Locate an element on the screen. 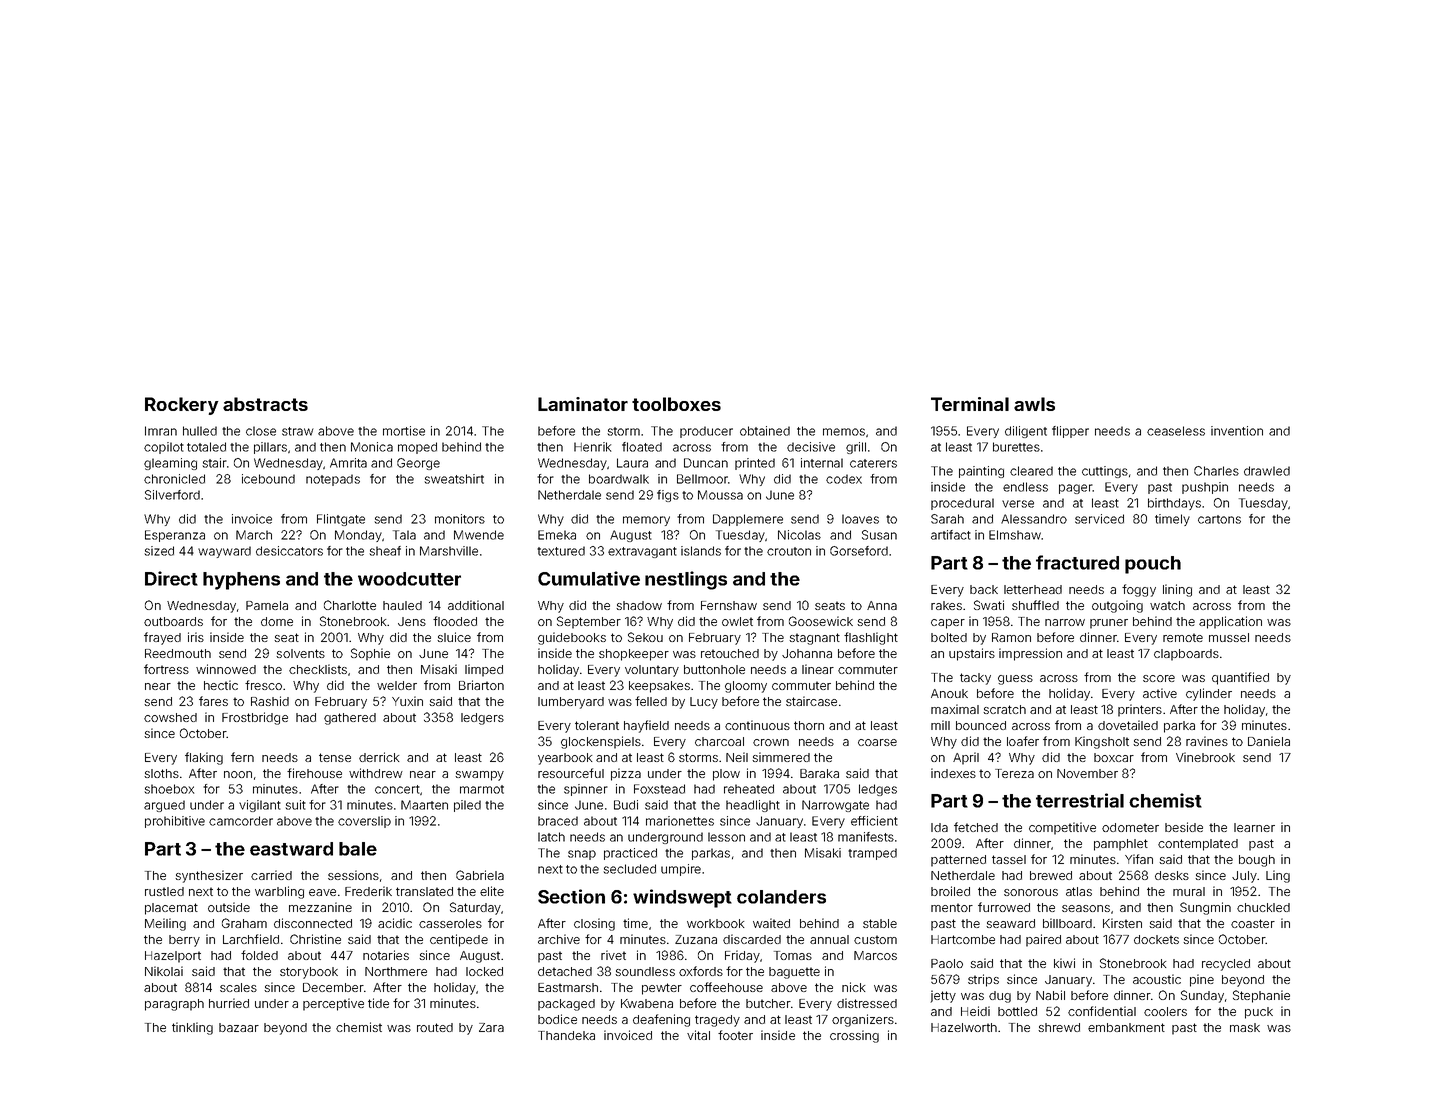 This screenshot has width=1435, height=1109. Thandeka is located at coordinates (566, 1035).
